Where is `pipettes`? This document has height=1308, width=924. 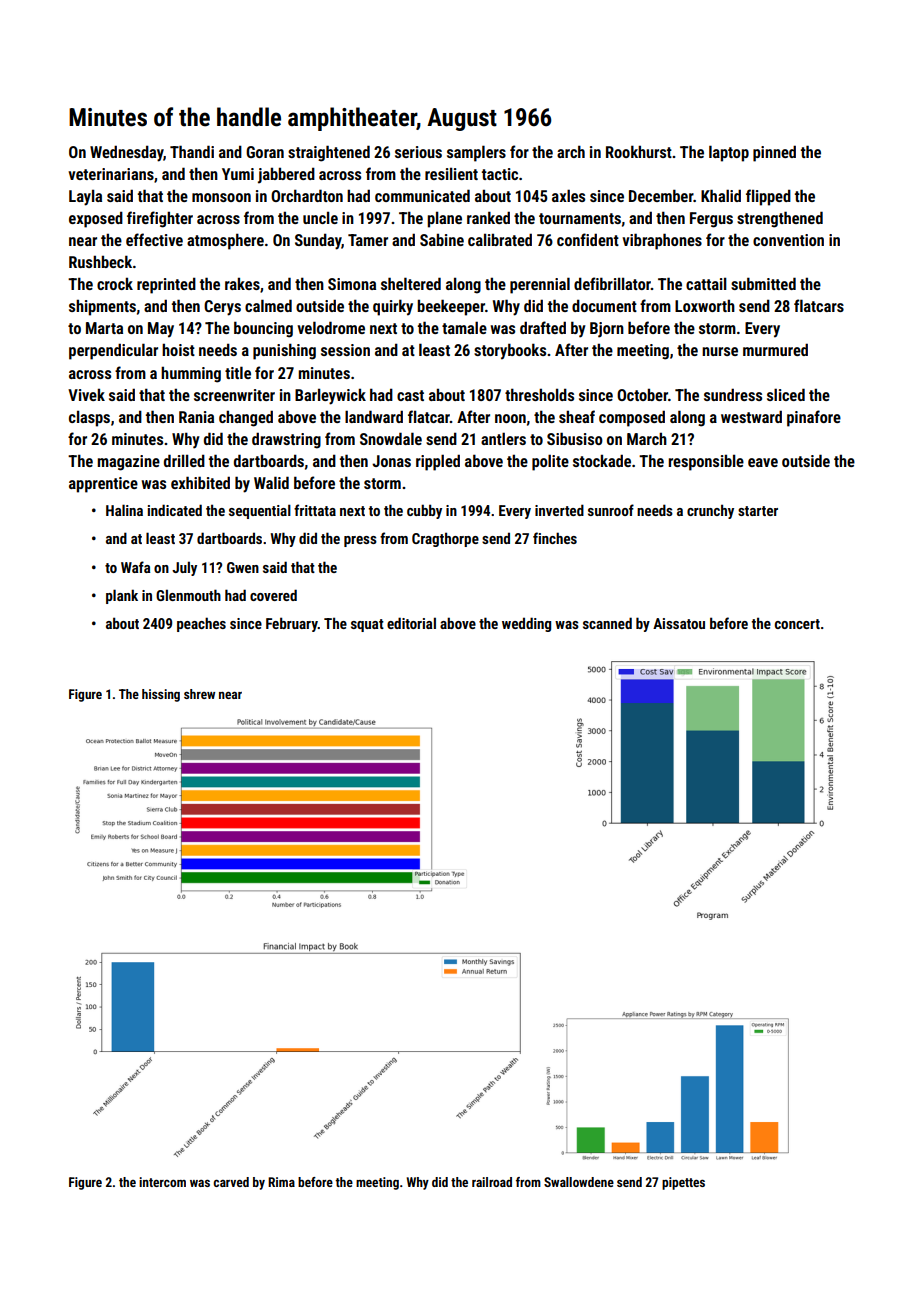
pipettes is located at coordinates (683, 1183).
